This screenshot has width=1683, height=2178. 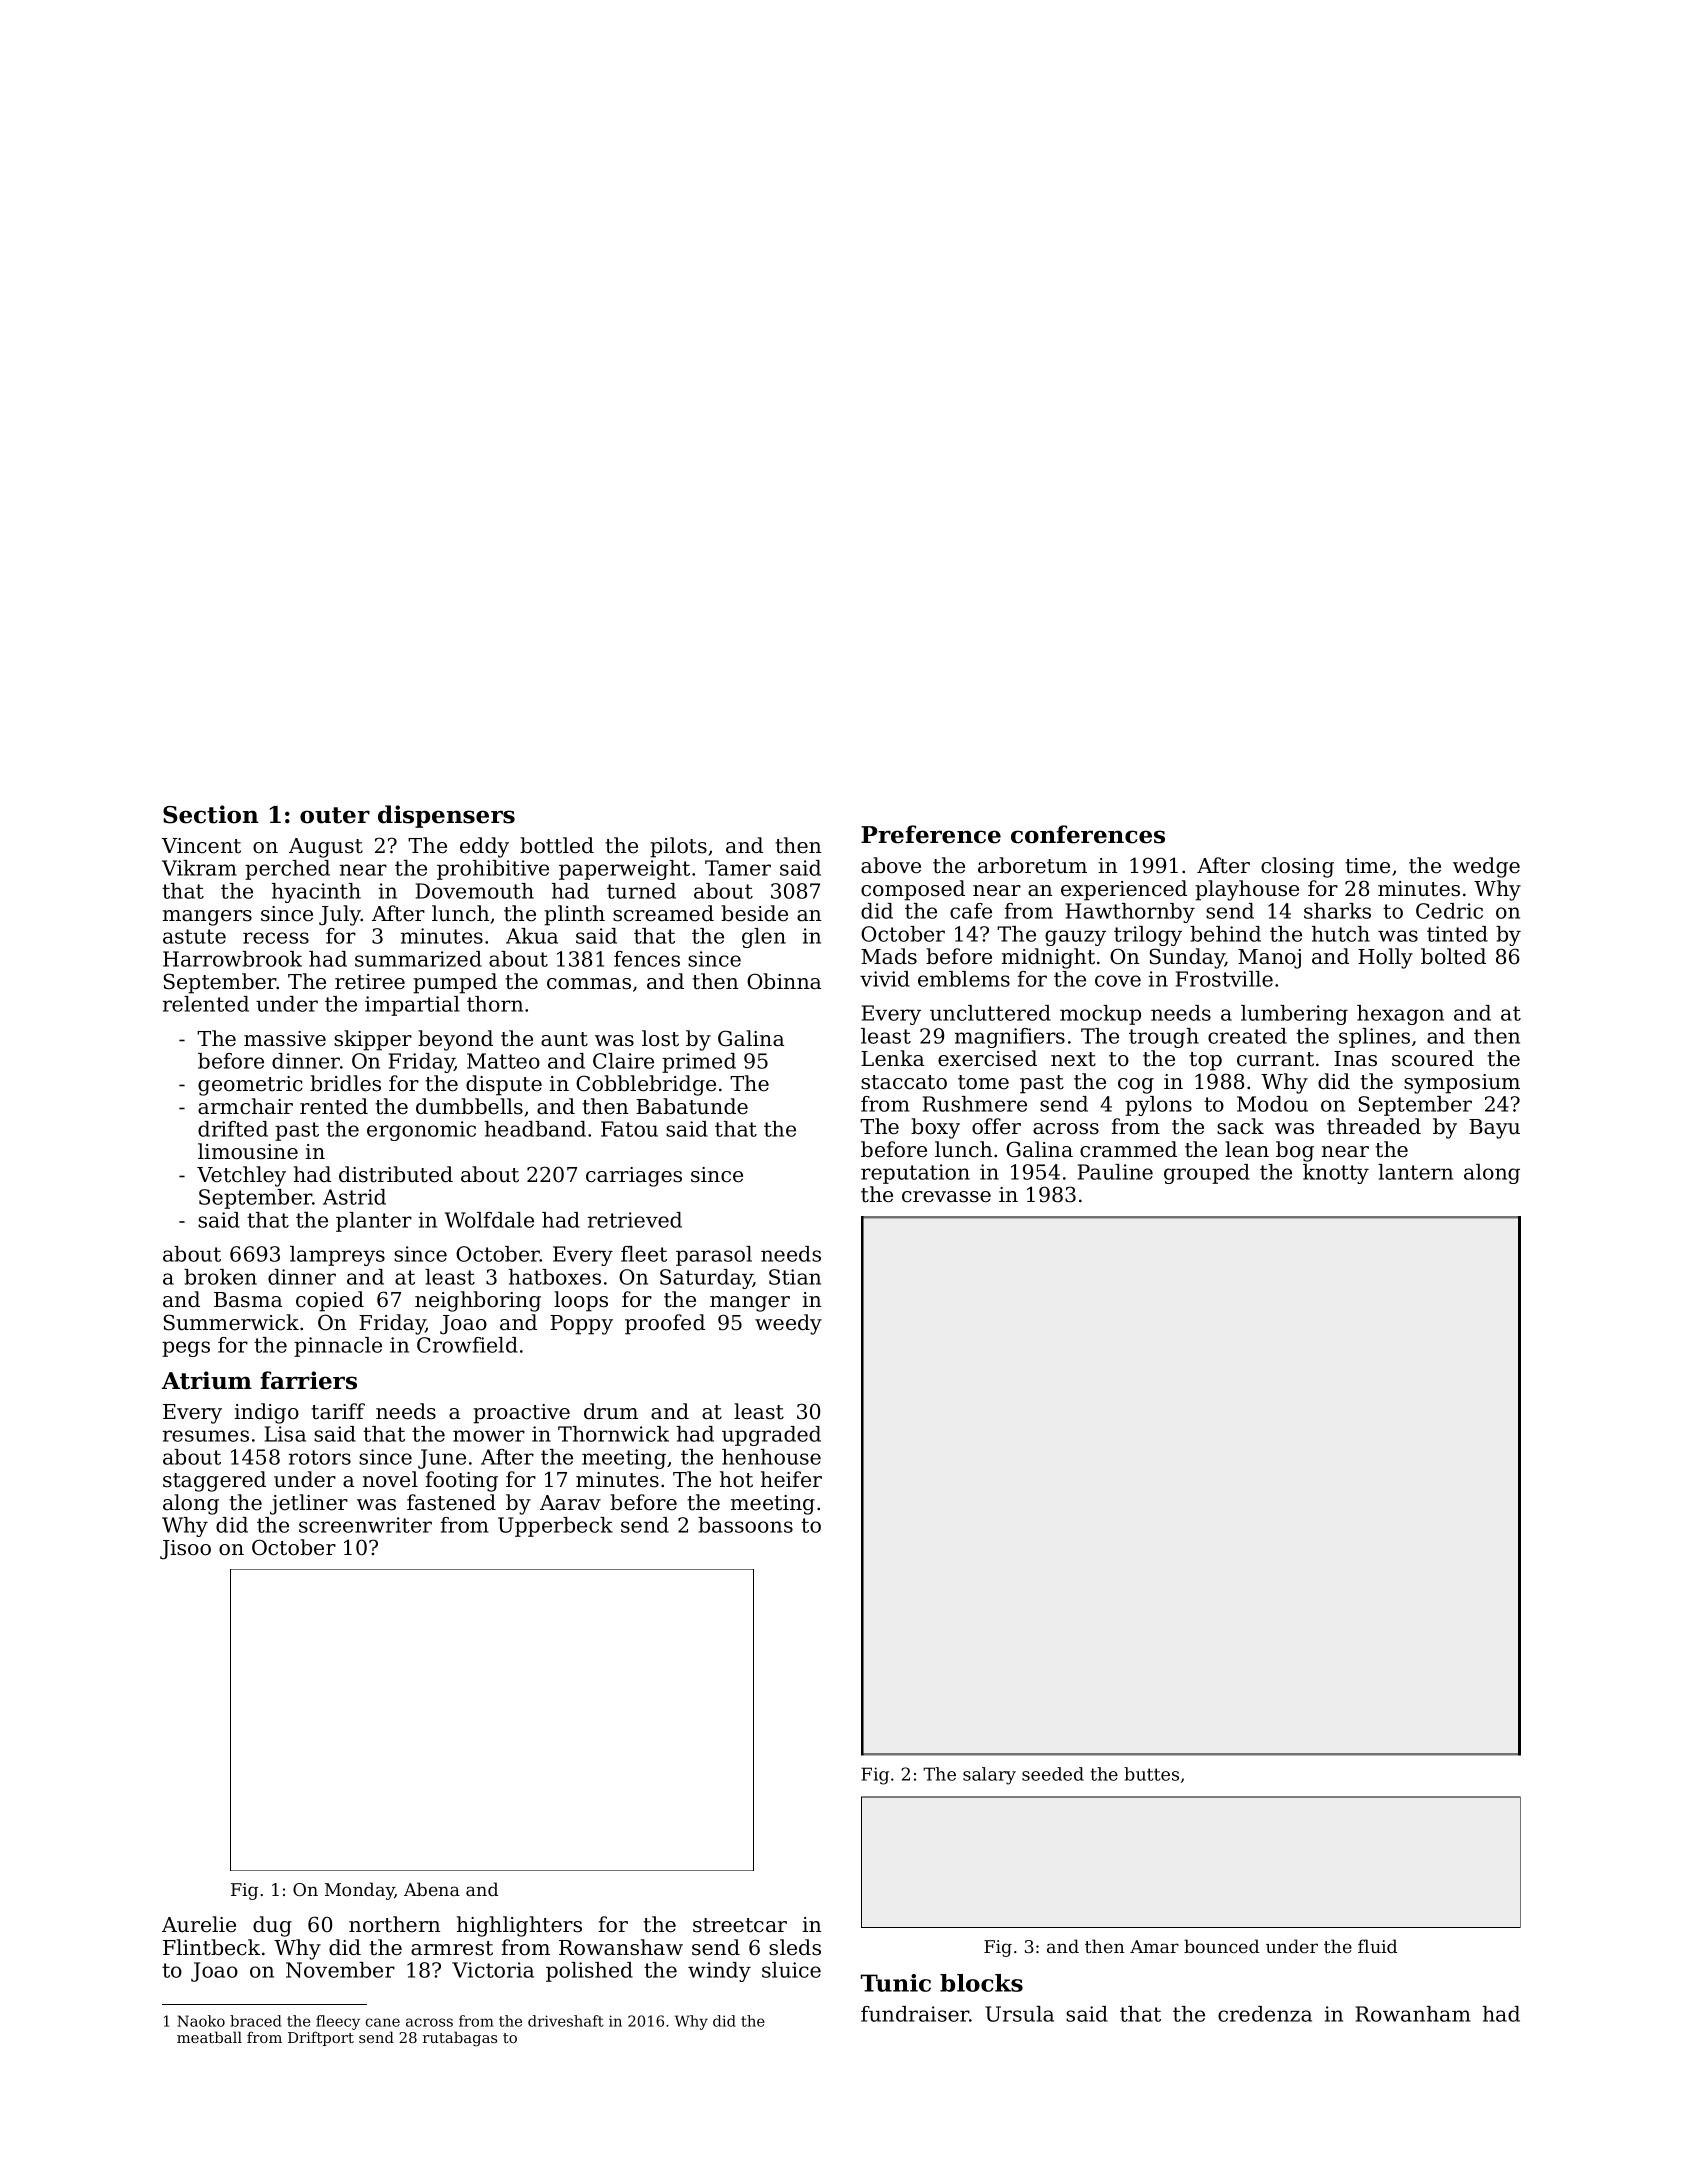 What do you see at coordinates (1377, 1946) in the screenshot?
I see `fluid` at bounding box center [1377, 1946].
